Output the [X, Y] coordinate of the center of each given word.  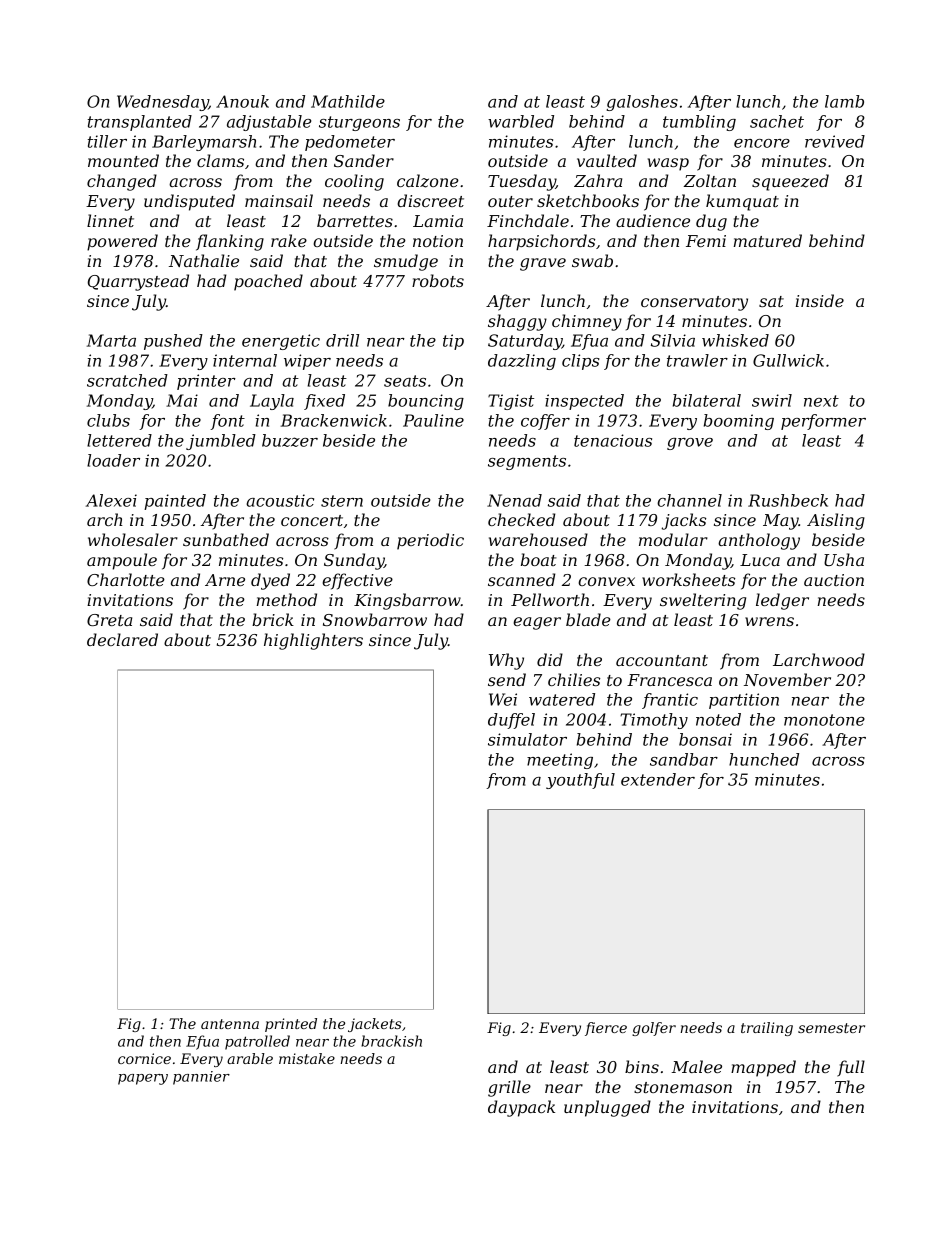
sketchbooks [588, 200]
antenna [230, 1024]
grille [509, 1088]
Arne [225, 580]
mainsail [279, 200]
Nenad [514, 500]
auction [834, 580]
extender [658, 779]
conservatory [694, 303]
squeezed [790, 182]
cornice [144, 1058]
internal [245, 360]
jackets [375, 1025]
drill [342, 340]
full [851, 1068]
